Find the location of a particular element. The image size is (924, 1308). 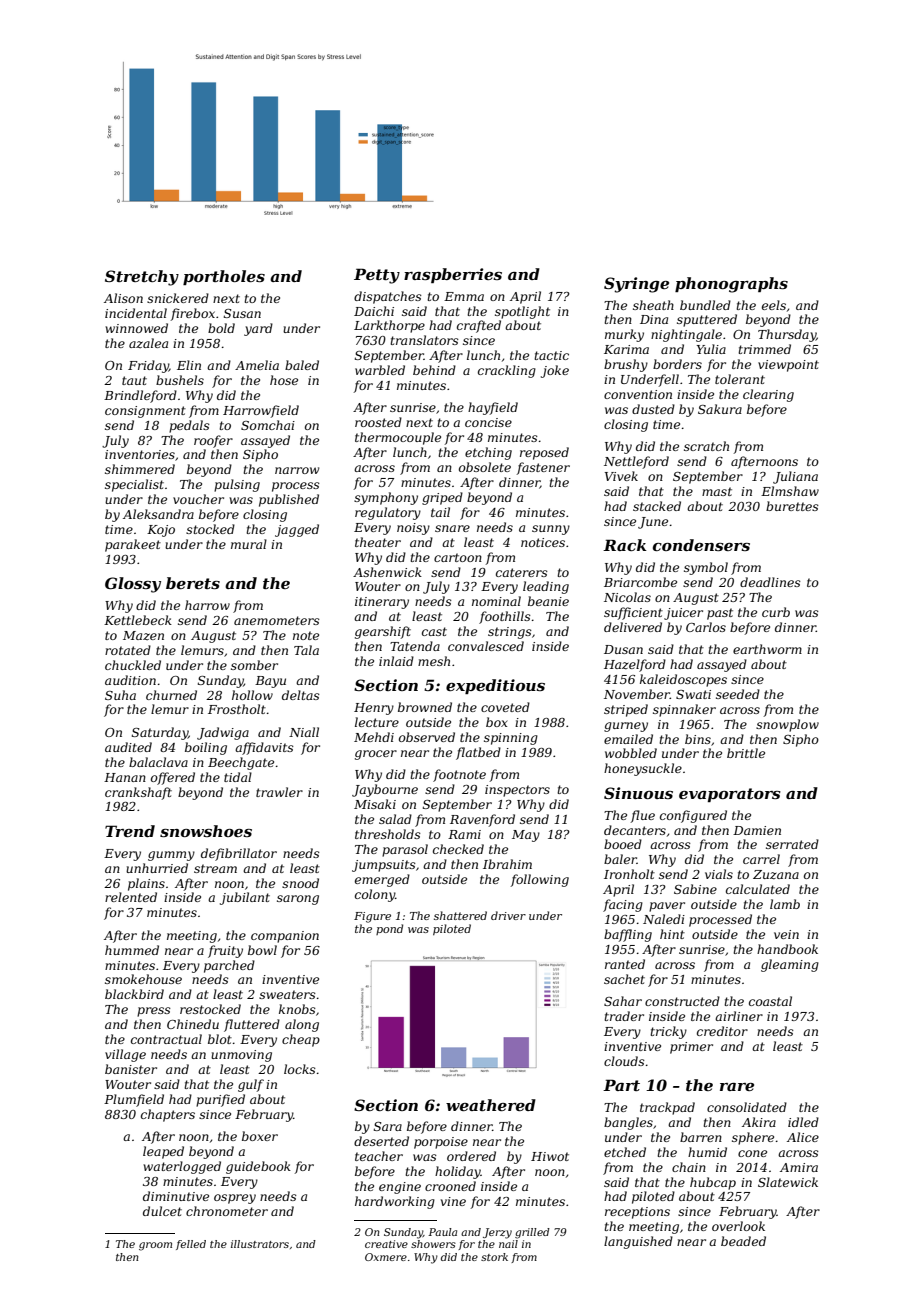

consignment is located at coordinates (145, 412).
